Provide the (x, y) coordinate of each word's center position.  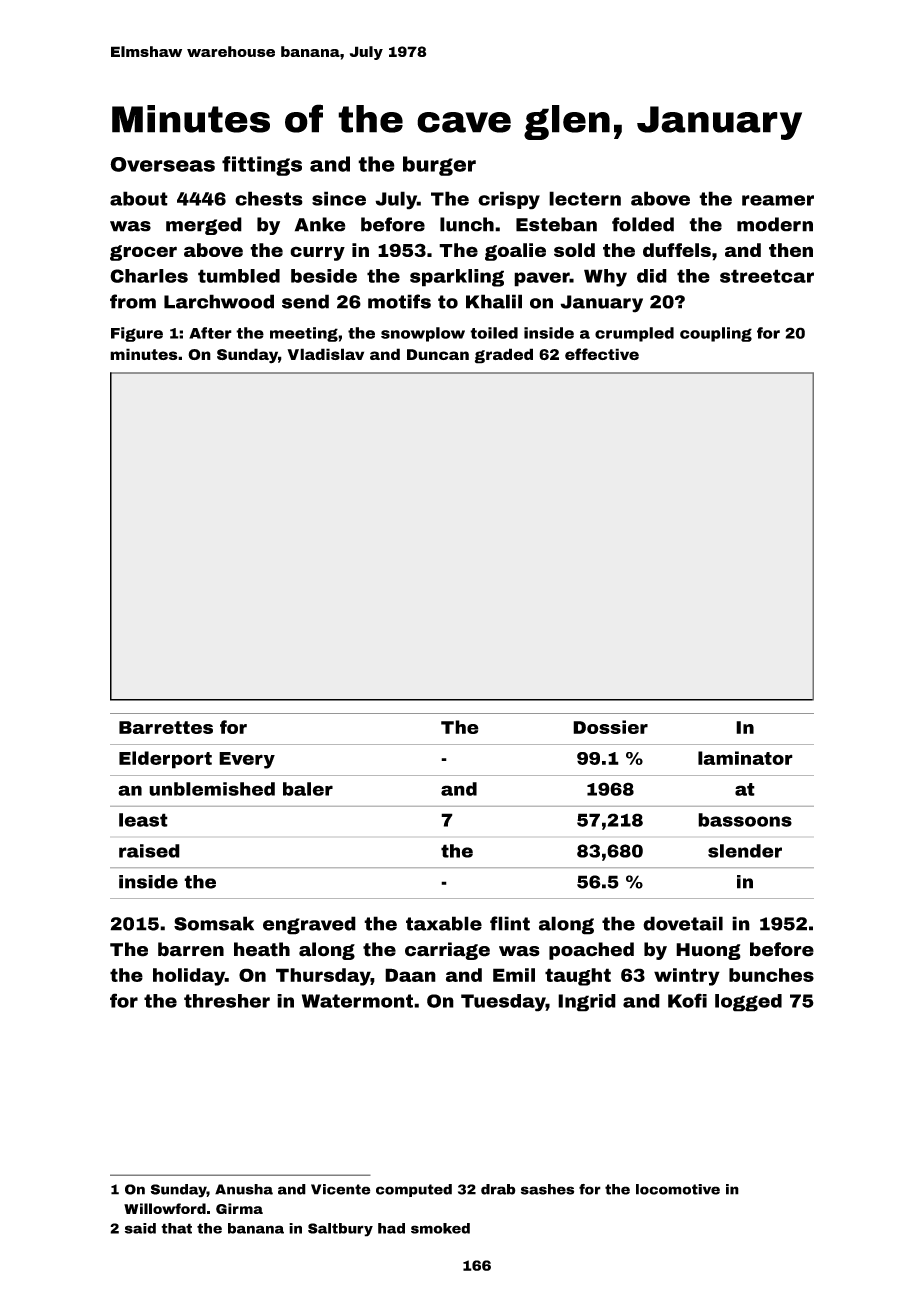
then (791, 250)
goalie (515, 252)
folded (643, 224)
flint (510, 923)
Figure (137, 334)
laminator (745, 758)
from (133, 301)
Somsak (214, 923)
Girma (239, 1208)
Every (247, 760)
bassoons (745, 820)
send (305, 301)
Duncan (438, 354)
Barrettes (166, 727)
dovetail (683, 923)
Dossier (610, 727)
